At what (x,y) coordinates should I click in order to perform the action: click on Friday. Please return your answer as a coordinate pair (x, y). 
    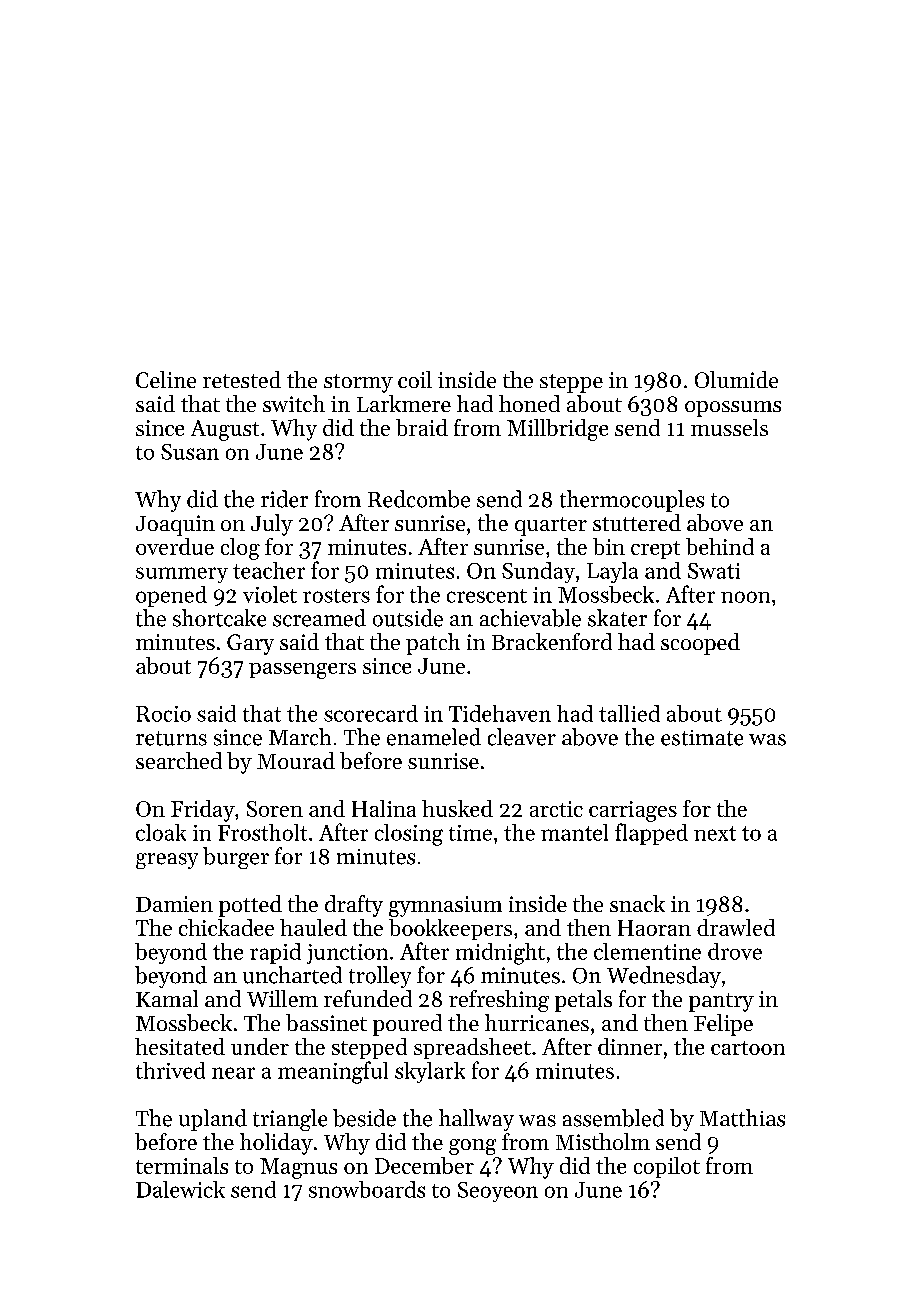
    Looking at the image, I should click on (203, 811).
